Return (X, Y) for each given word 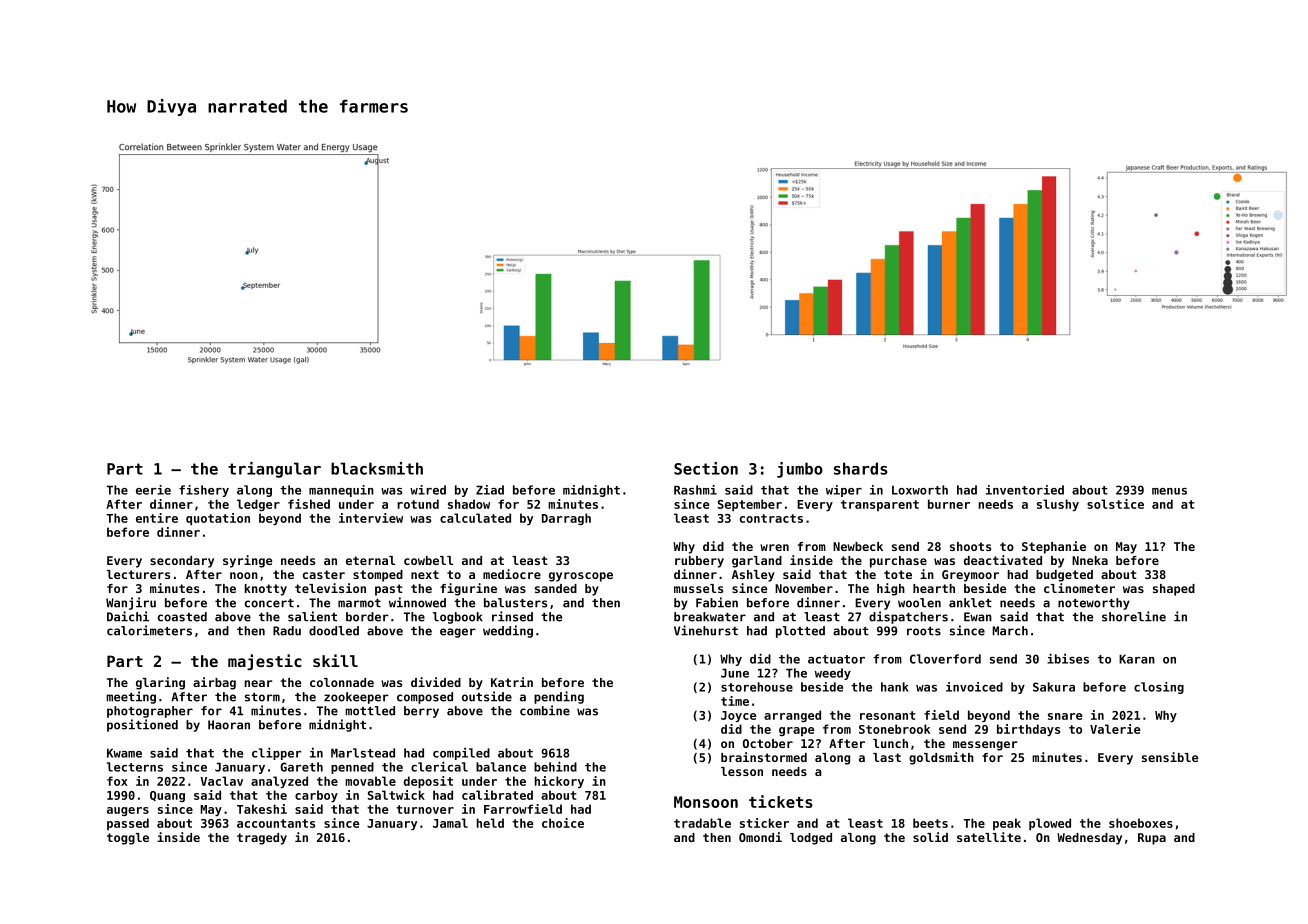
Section (706, 468)
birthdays (1028, 730)
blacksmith (377, 468)
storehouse (757, 687)
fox (117, 781)
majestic (265, 662)
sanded (556, 588)
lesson (742, 771)
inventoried (1025, 490)
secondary (182, 562)
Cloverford (945, 659)
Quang (167, 796)
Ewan (978, 617)
